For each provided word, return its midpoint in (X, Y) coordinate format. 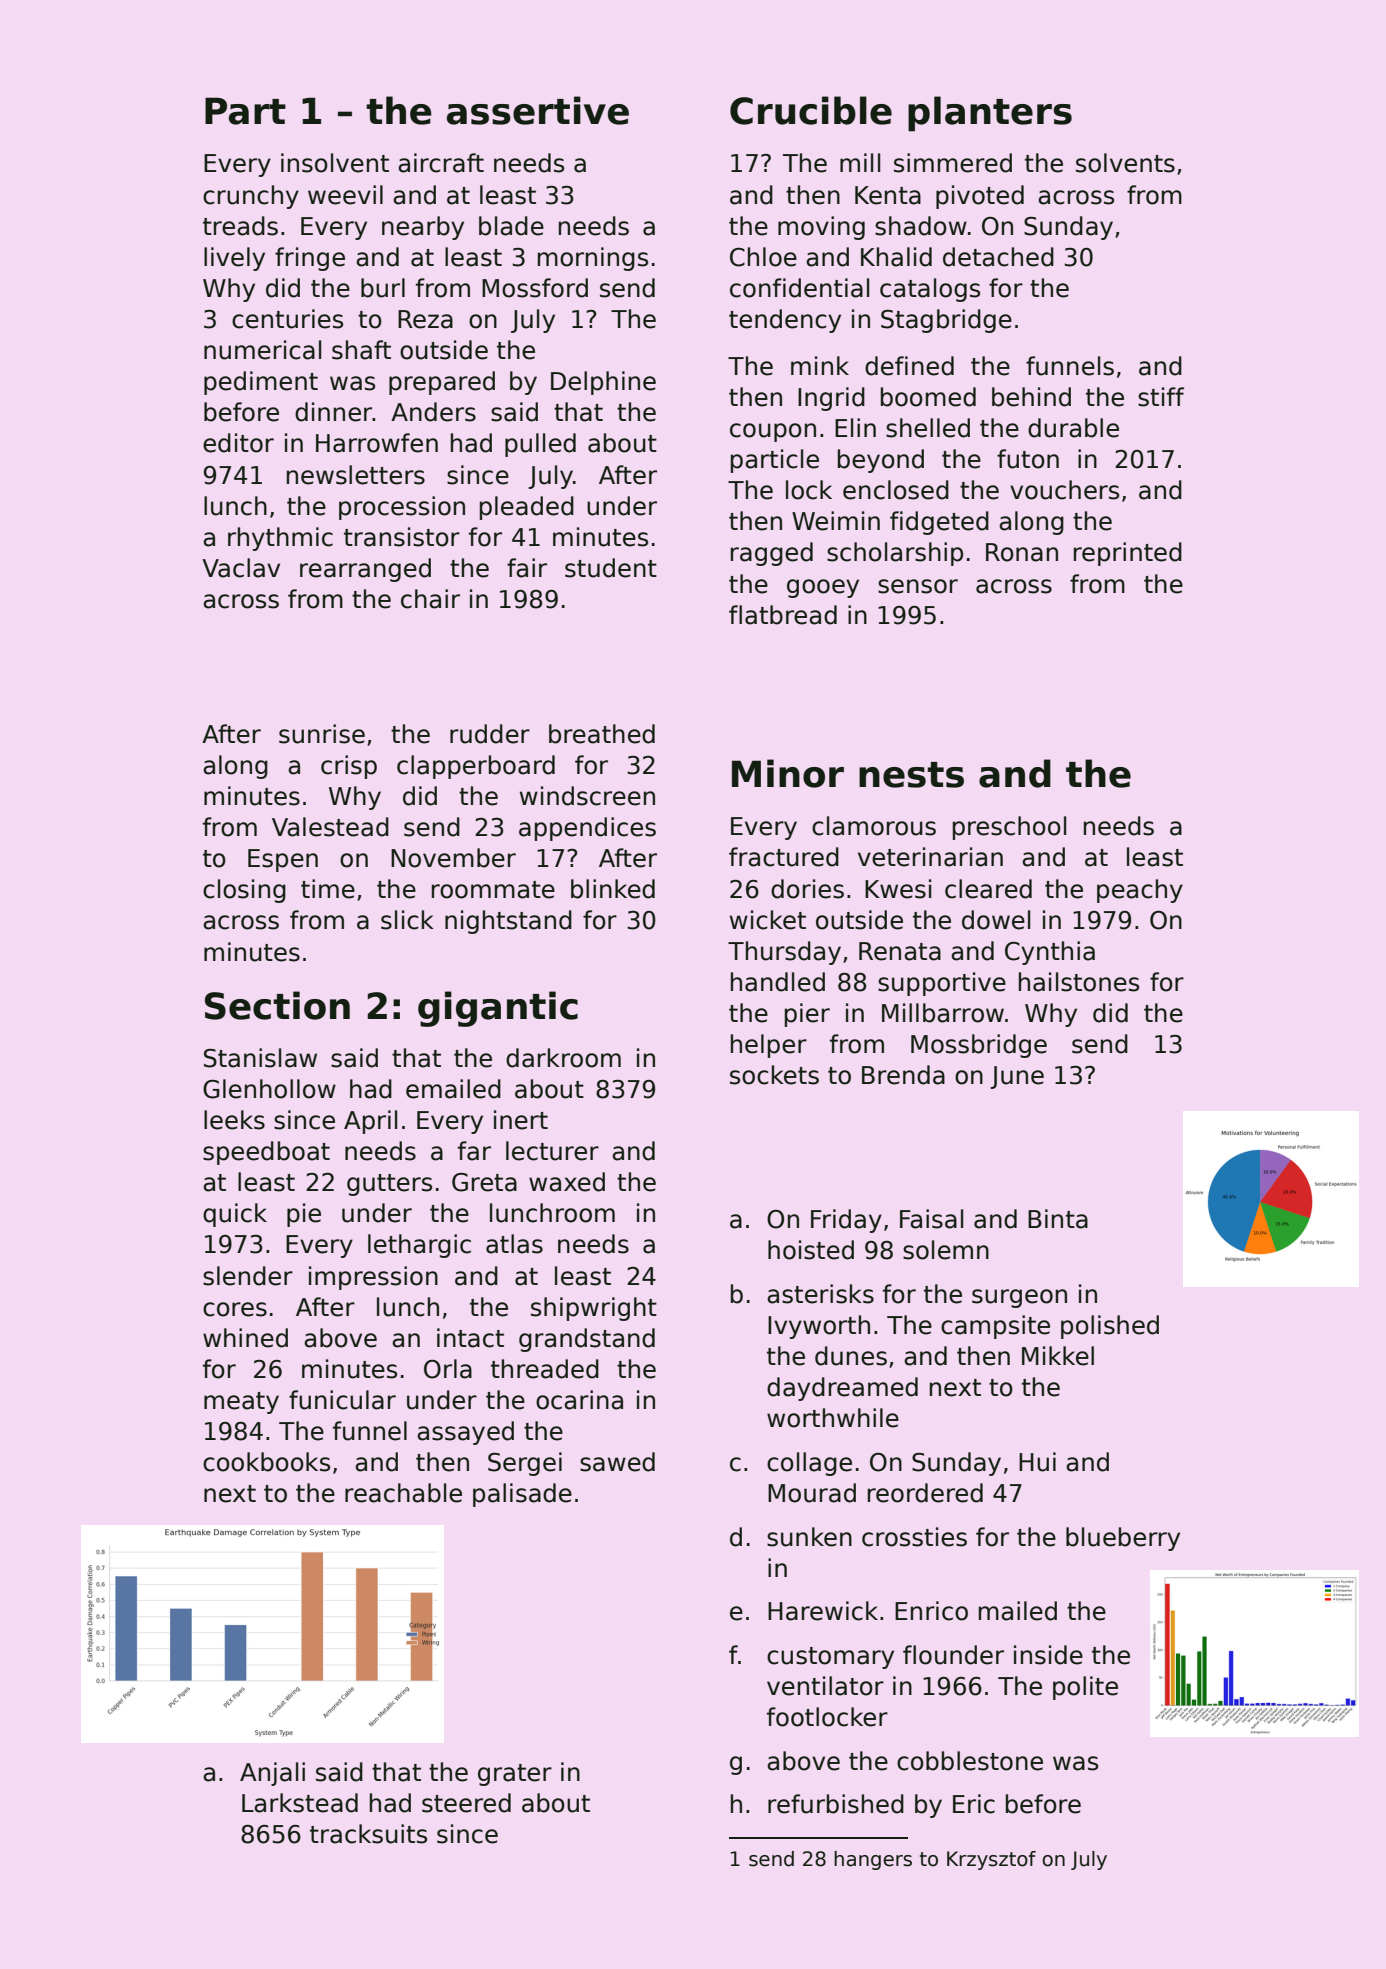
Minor (788, 773)
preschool (1009, 828)
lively (234, 259)
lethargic (419, 1246)
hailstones (1079, 982)
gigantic (498, 1009)
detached (998, 257)
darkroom (563, 1058)
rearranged (365, 570)
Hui (1037, 1462)
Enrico (931, 1611)
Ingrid (831, 399)
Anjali (272, 1774)
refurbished (836, 1804)
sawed (617, 1462)
